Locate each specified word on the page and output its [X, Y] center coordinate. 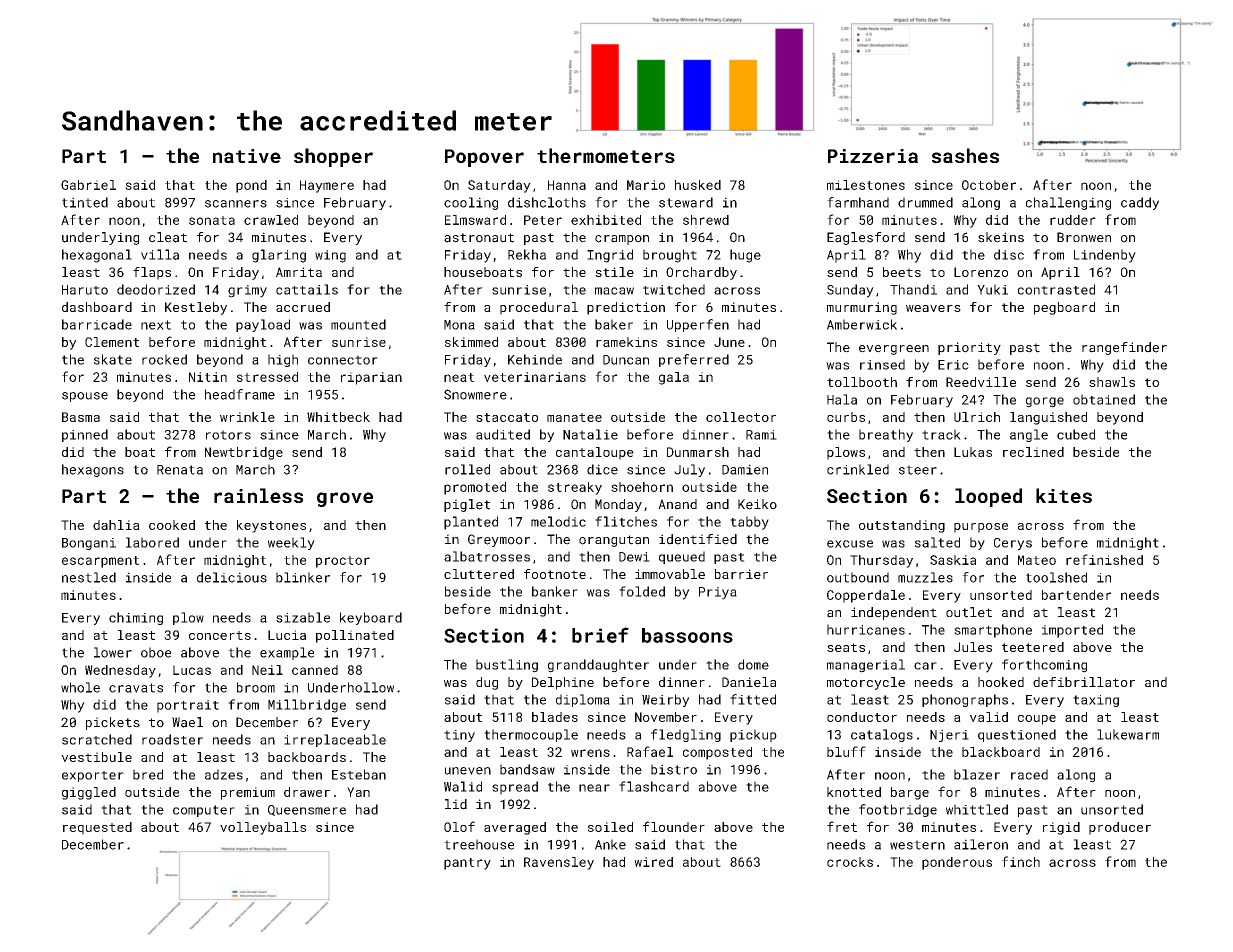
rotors [228, 435]
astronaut [479, 238]
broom [256, 687]
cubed [1076, 434]
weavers [933, 308]
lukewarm [1128, 734]
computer [204, 811]
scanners [236, 204]
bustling [507, 666]
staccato [507, 417]
